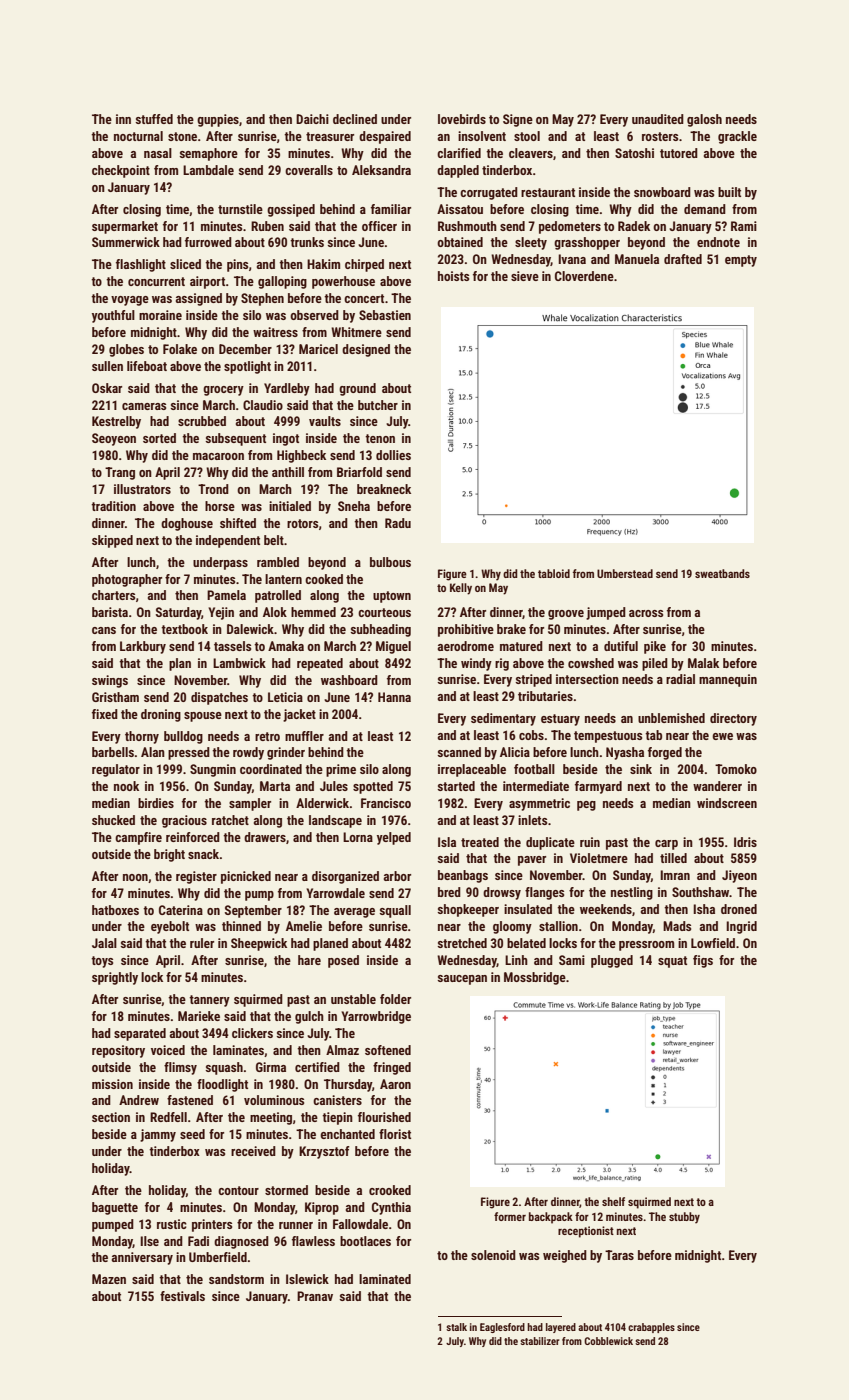  Describe the element at coordinates (105, 714) in the screenshot. I see `fixed` at that location.
